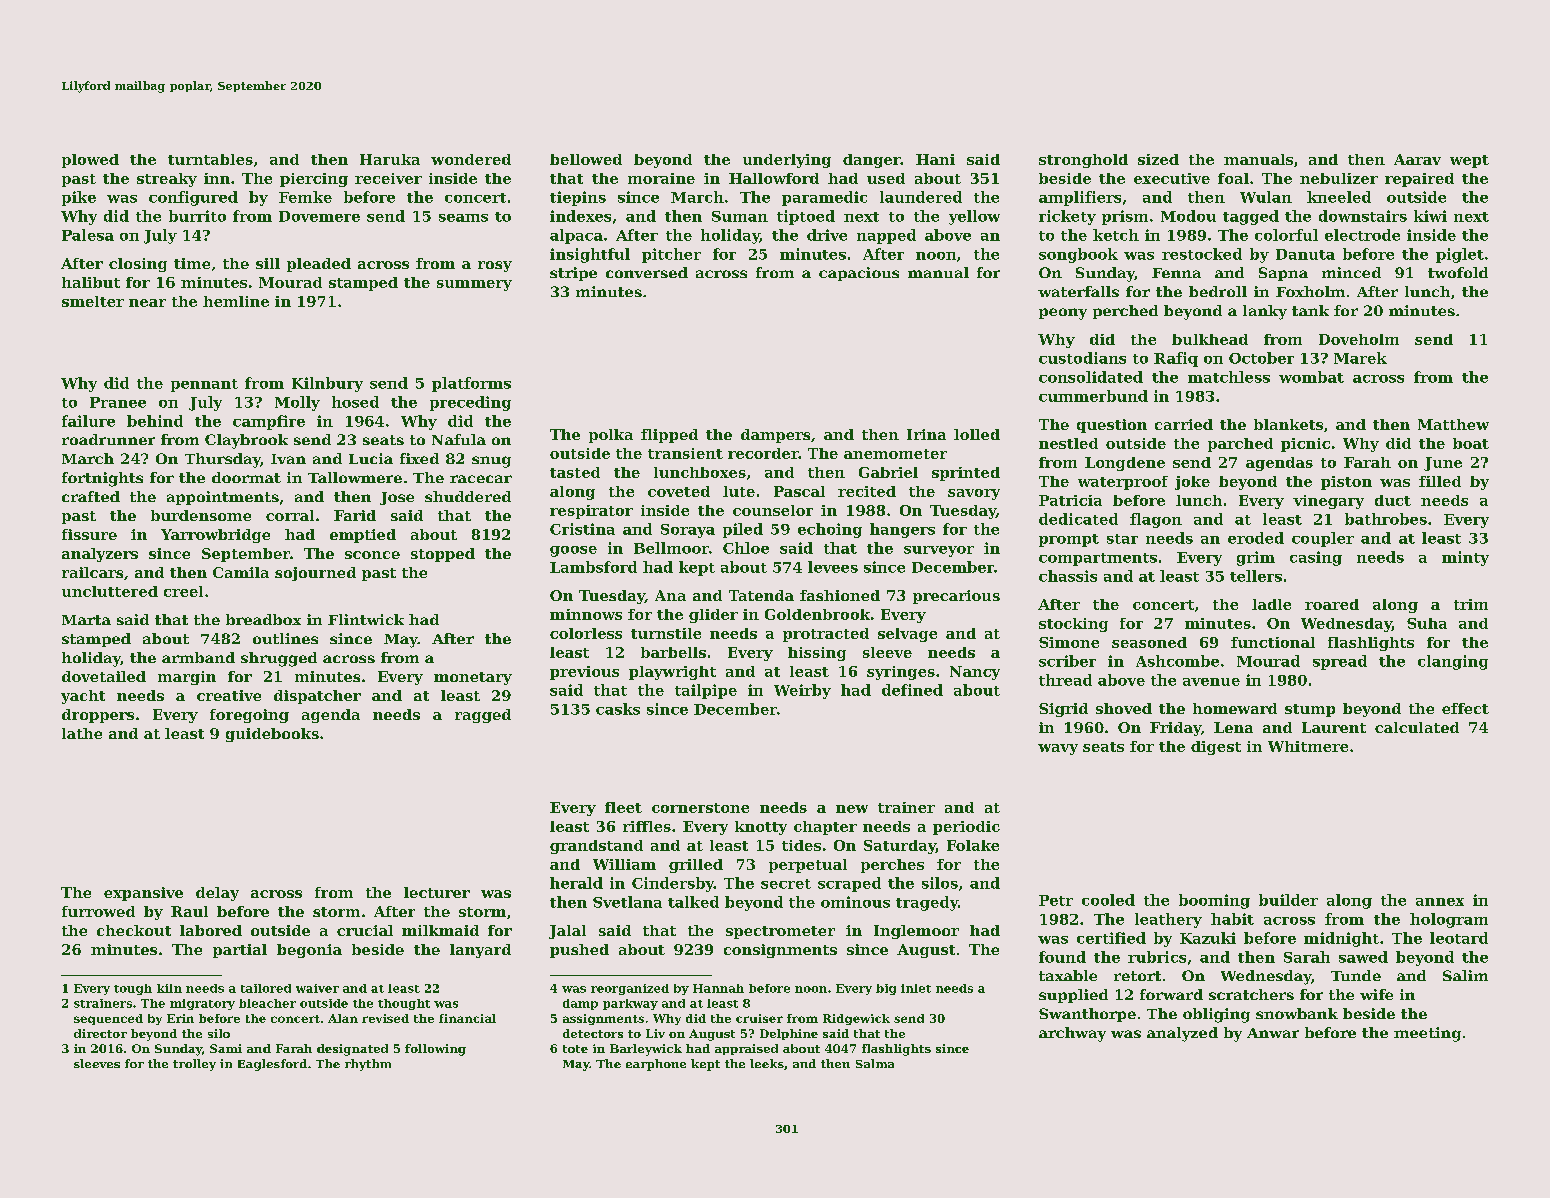 The image size is (1550, 1198). What do you see at coordinates (973, 845) in the image?
I see `Folake` at bounding box center [973, 845].
